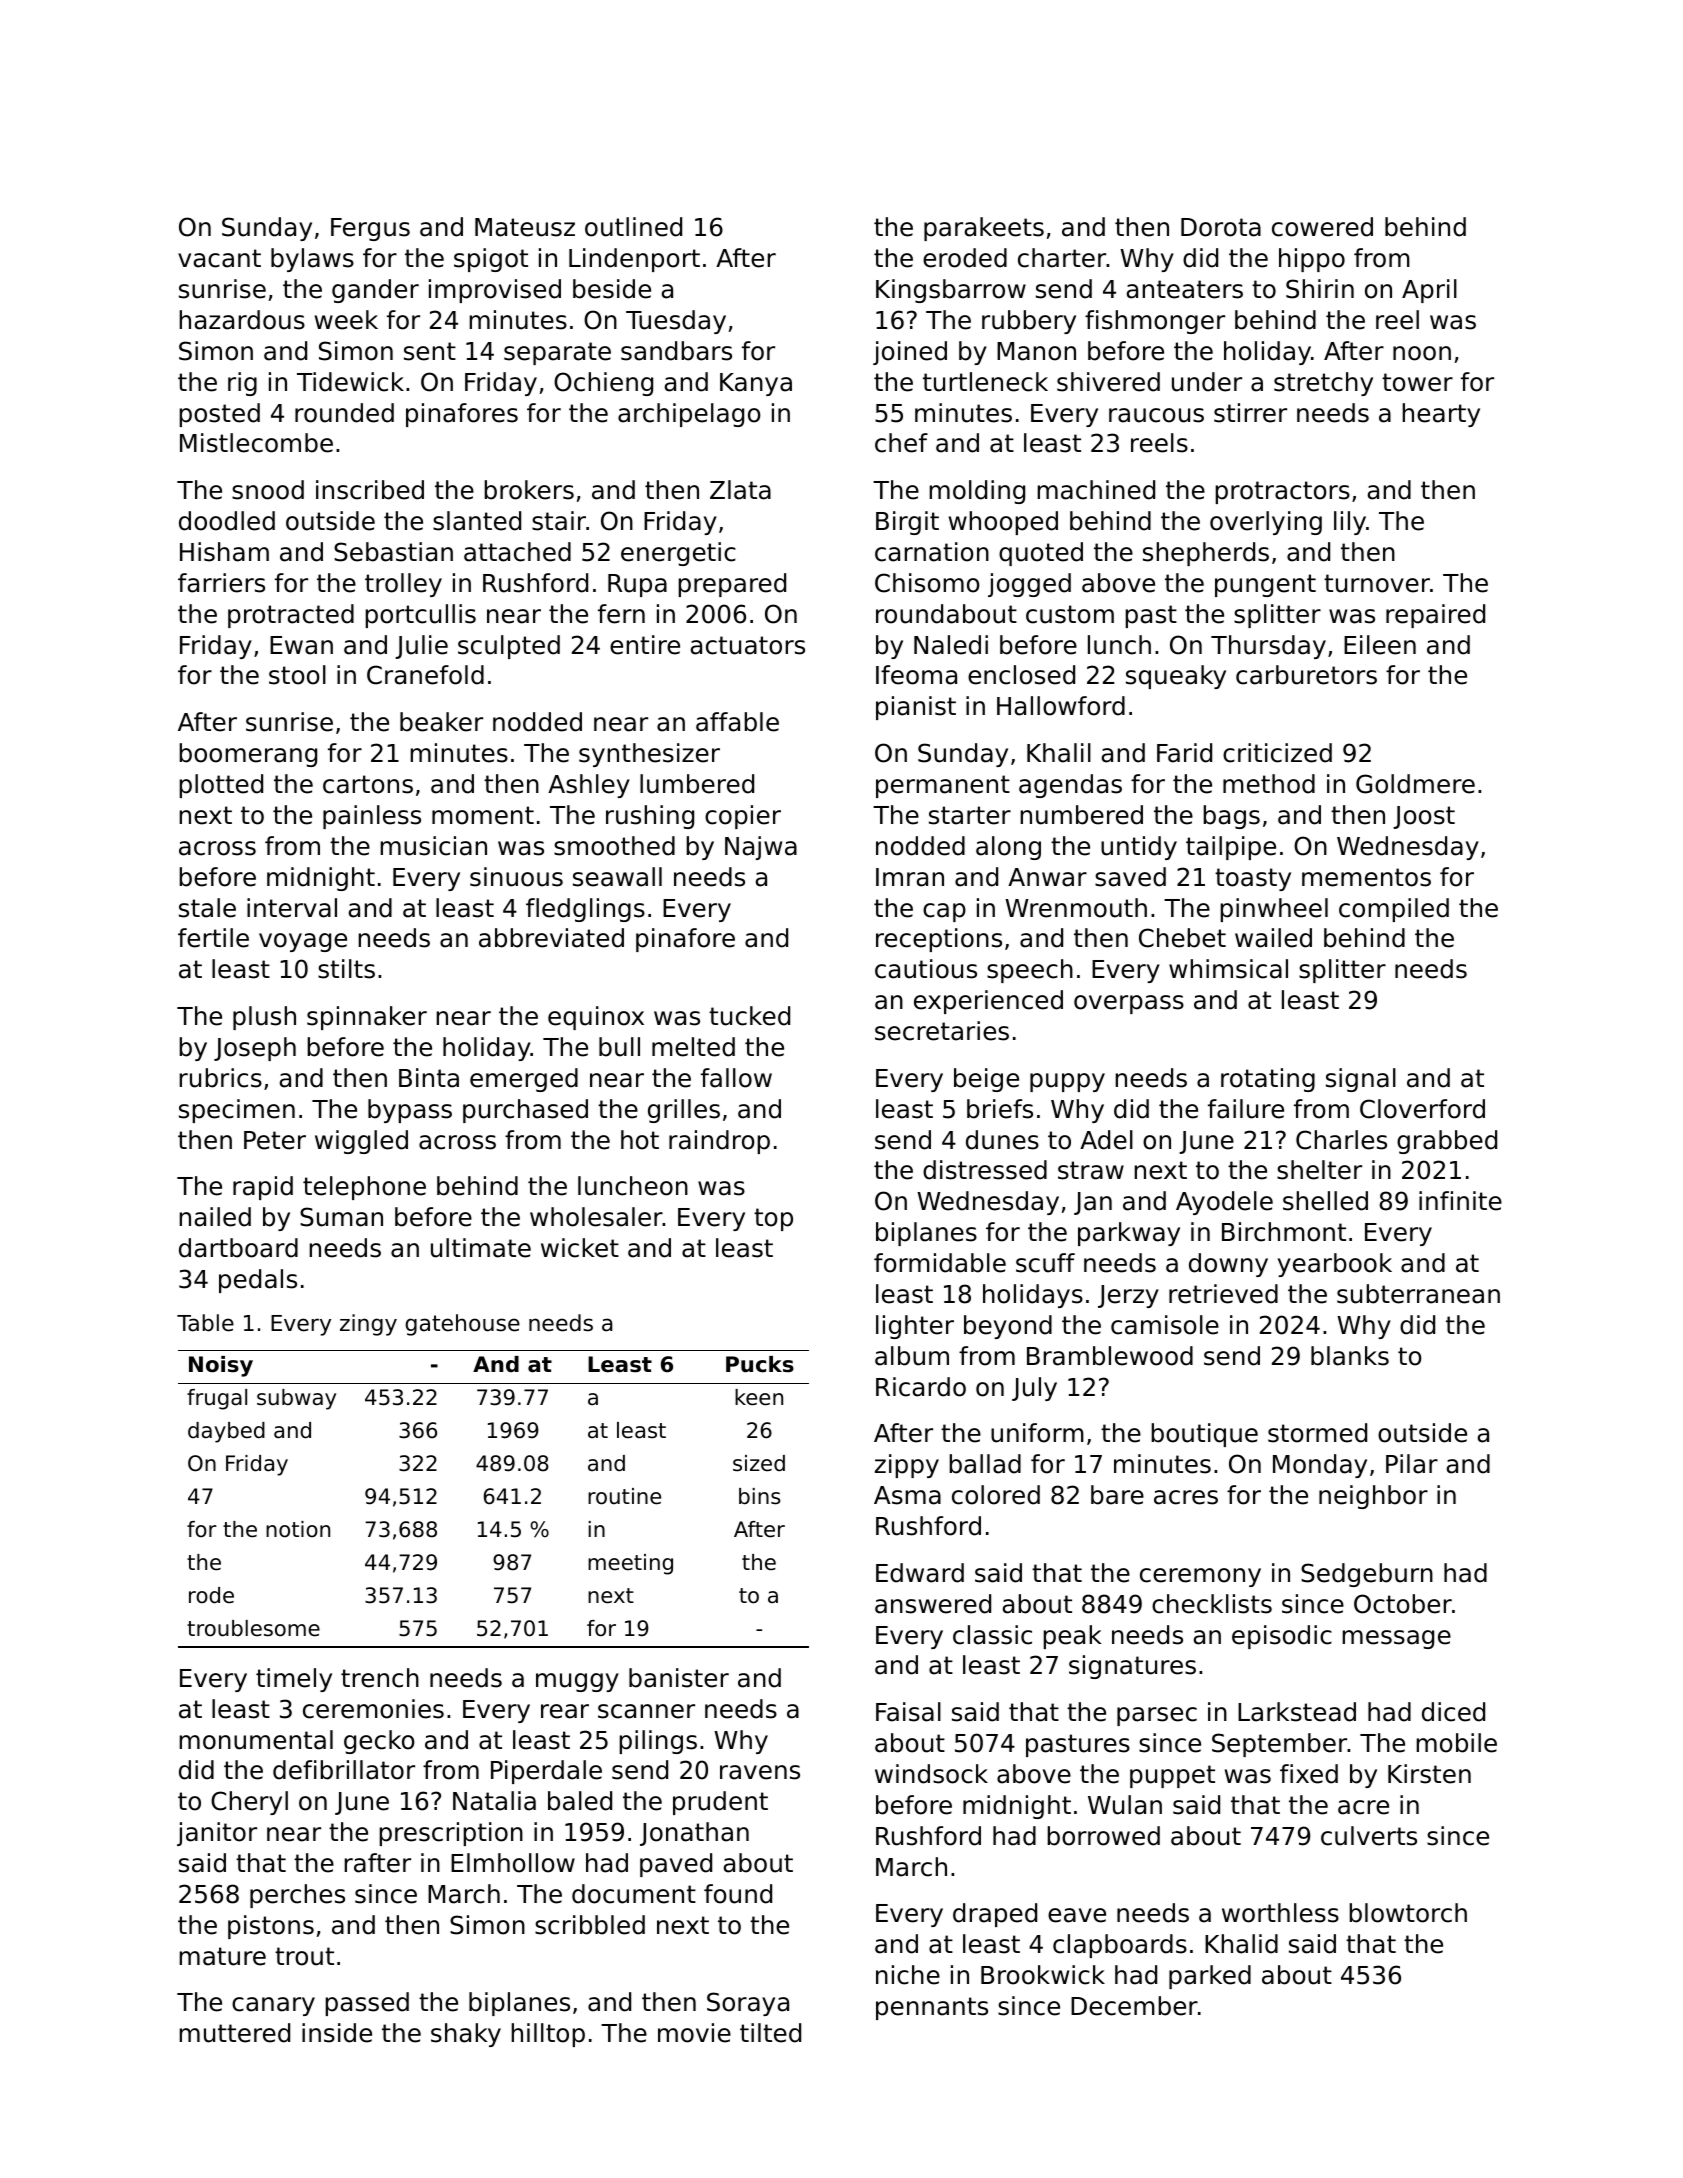  I want to click on uniform, so click(1037, 1433).
